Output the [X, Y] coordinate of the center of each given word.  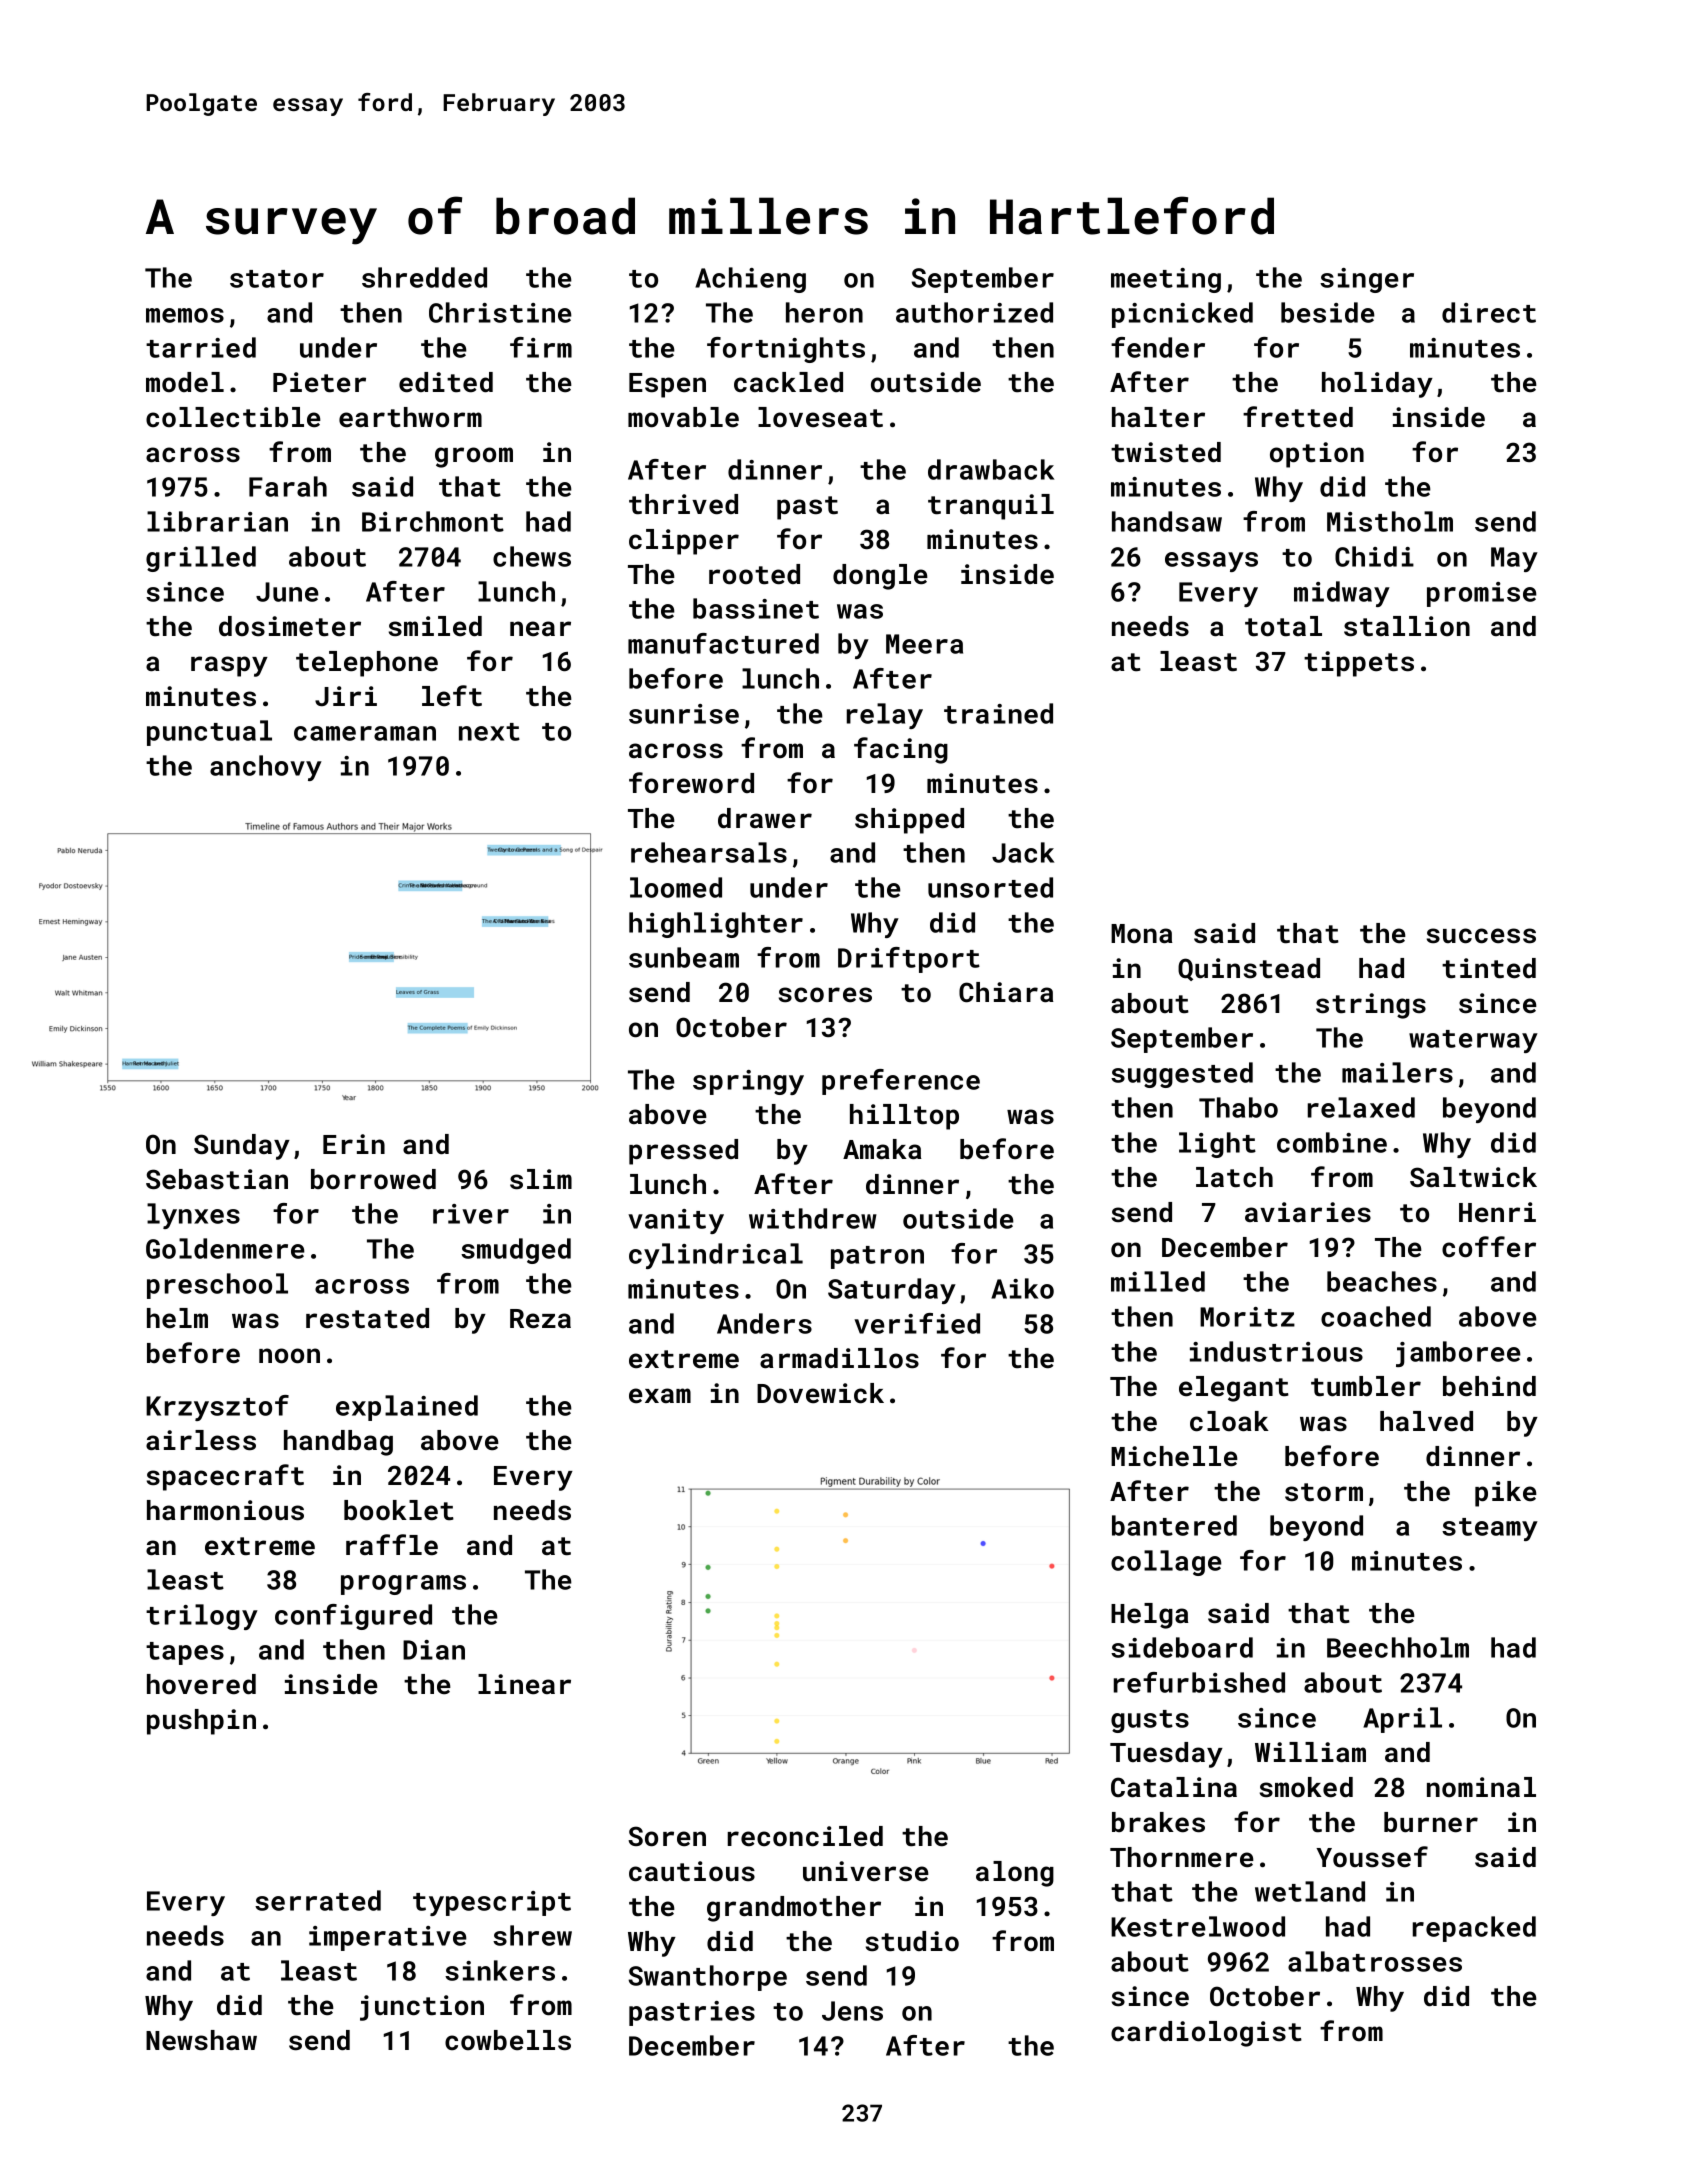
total [1283, 626]
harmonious [225, 1510]
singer [1367, 280]
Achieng [750, 280]
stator [277, 279]
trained [998, 713]
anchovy [266, 768]
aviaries [1308, 1212]
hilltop [904, 1117]
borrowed [373, 1179]
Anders [764, 1323]
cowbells [508, 2040]
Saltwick [1473, 1177]
